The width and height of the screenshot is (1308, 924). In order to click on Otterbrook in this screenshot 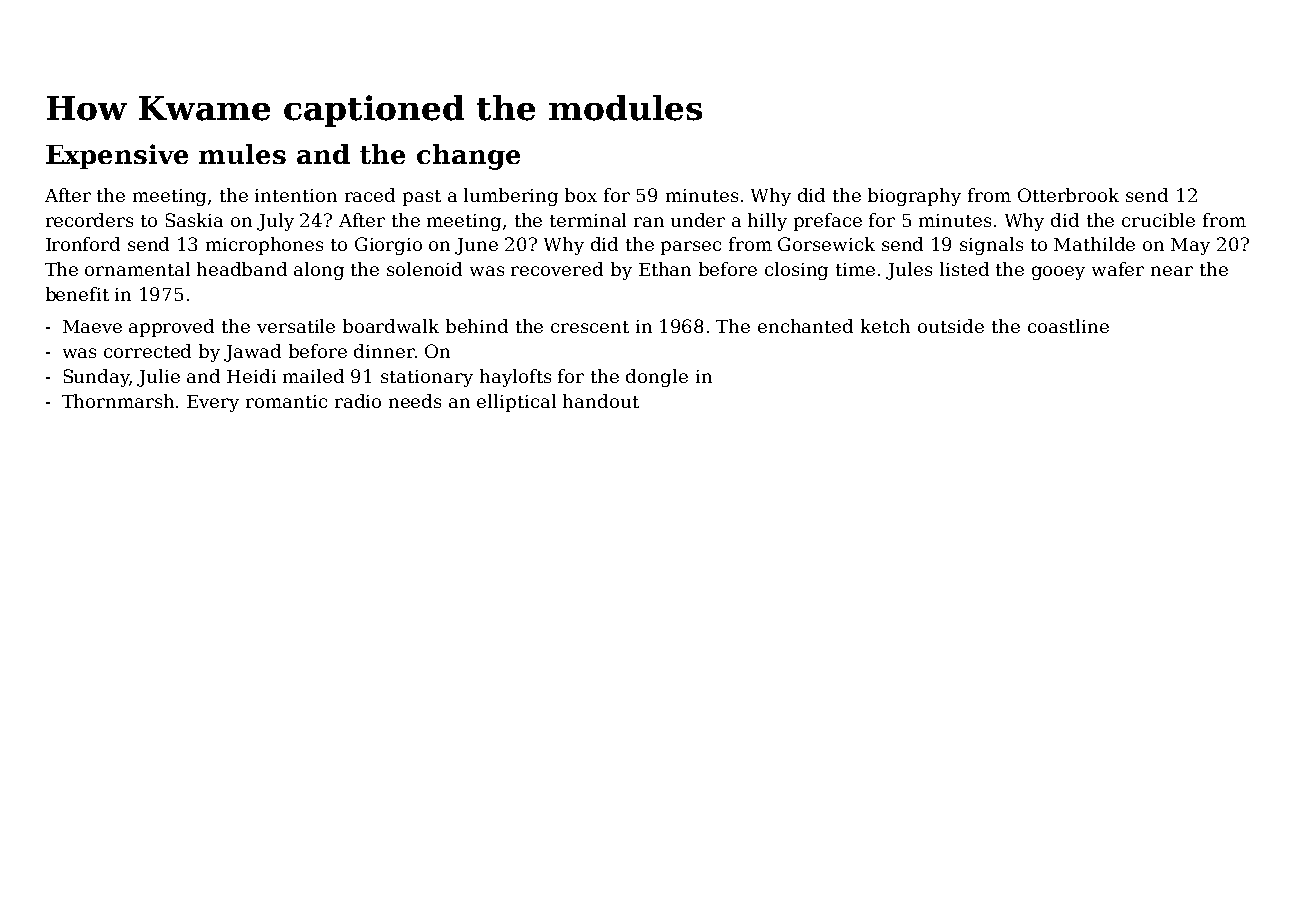, I will do `click(1068, 195)`.
